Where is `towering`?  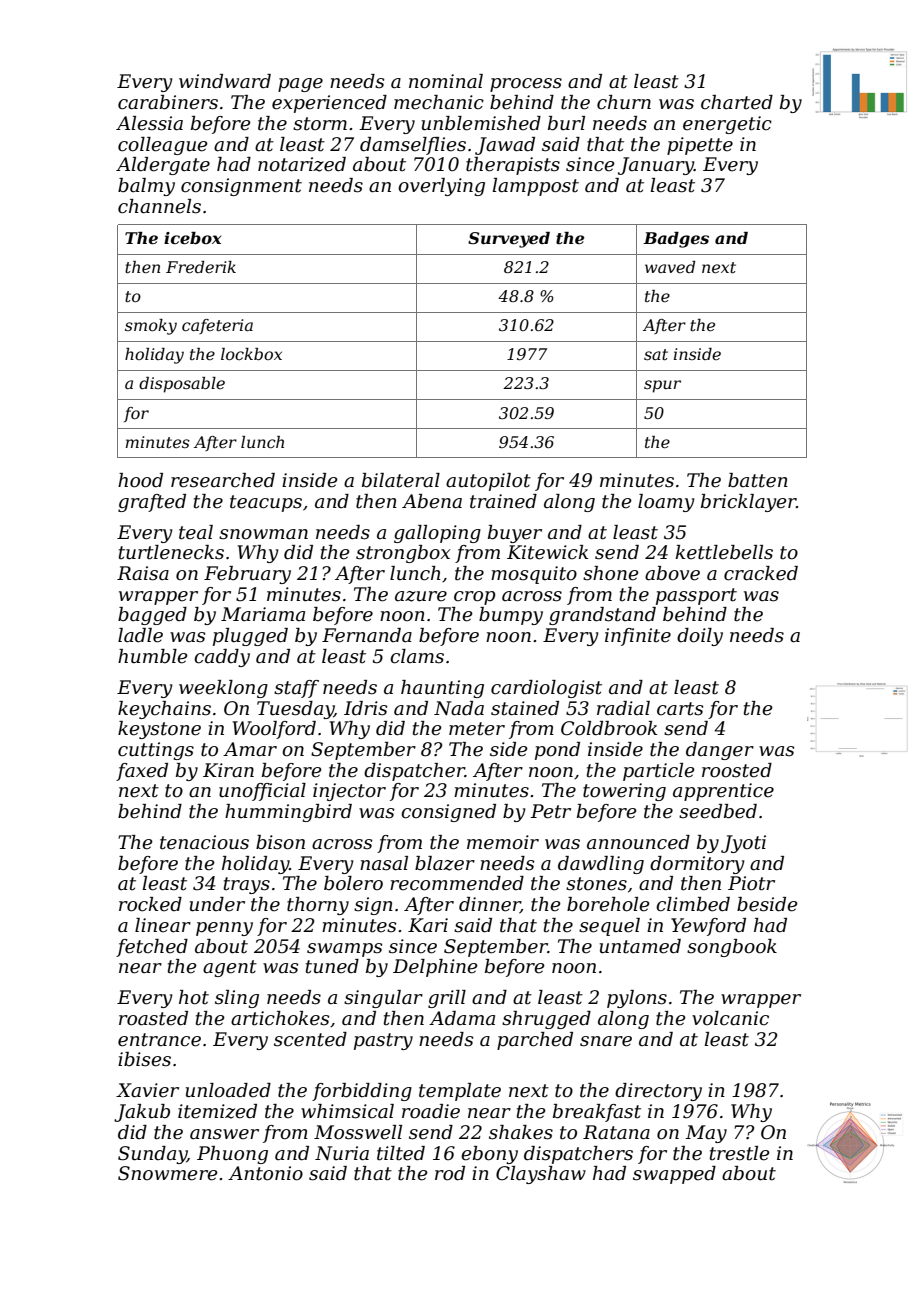
towering is located at coordinates (624, 792).
